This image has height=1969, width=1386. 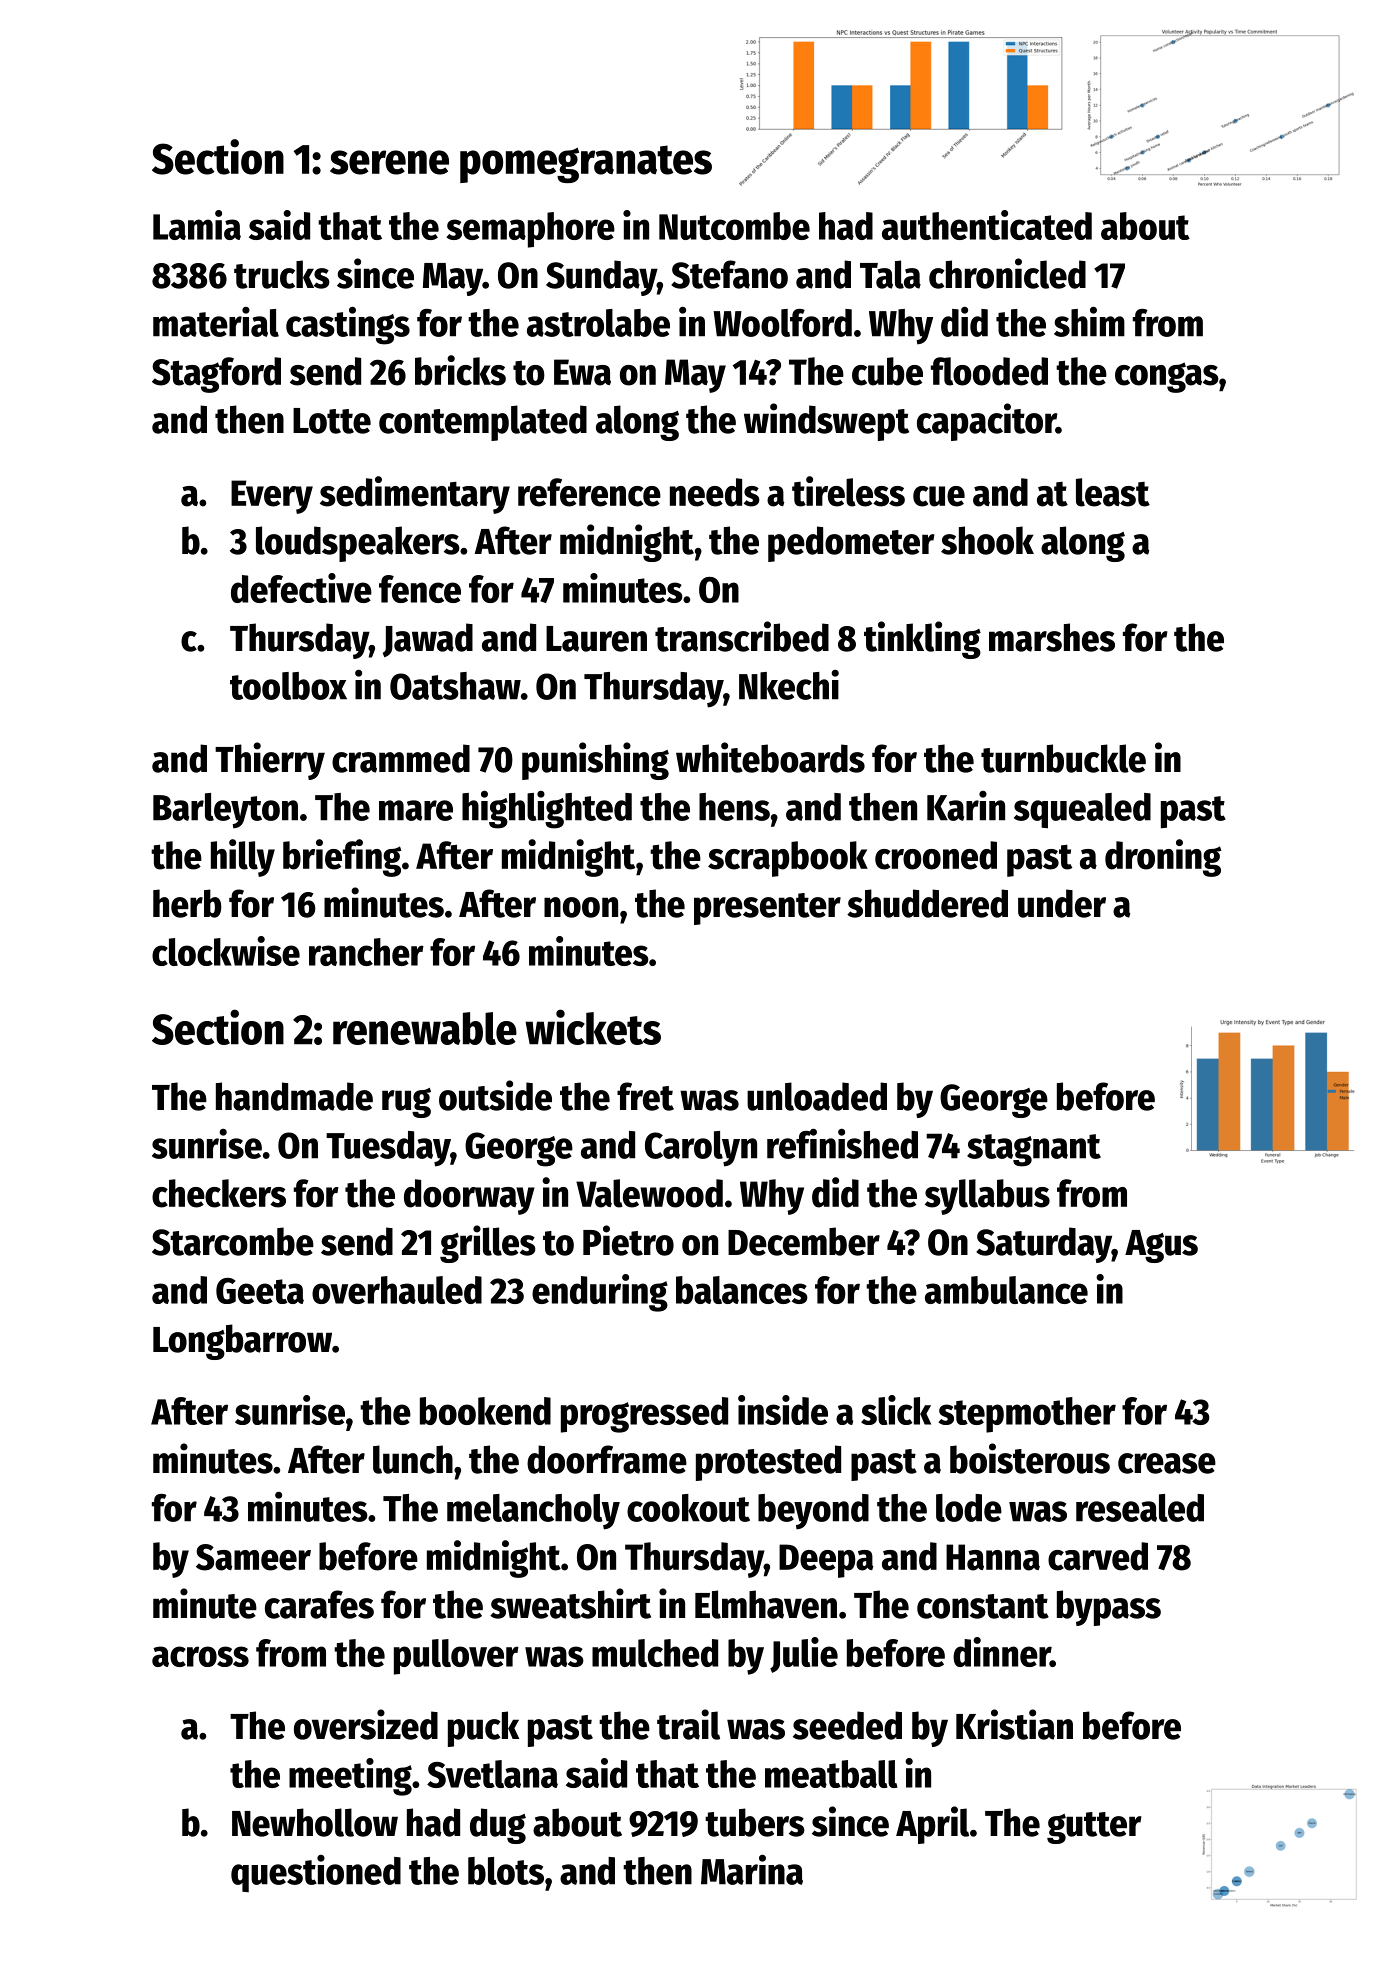 I want to click on hens, so click(x=734, y=807).
